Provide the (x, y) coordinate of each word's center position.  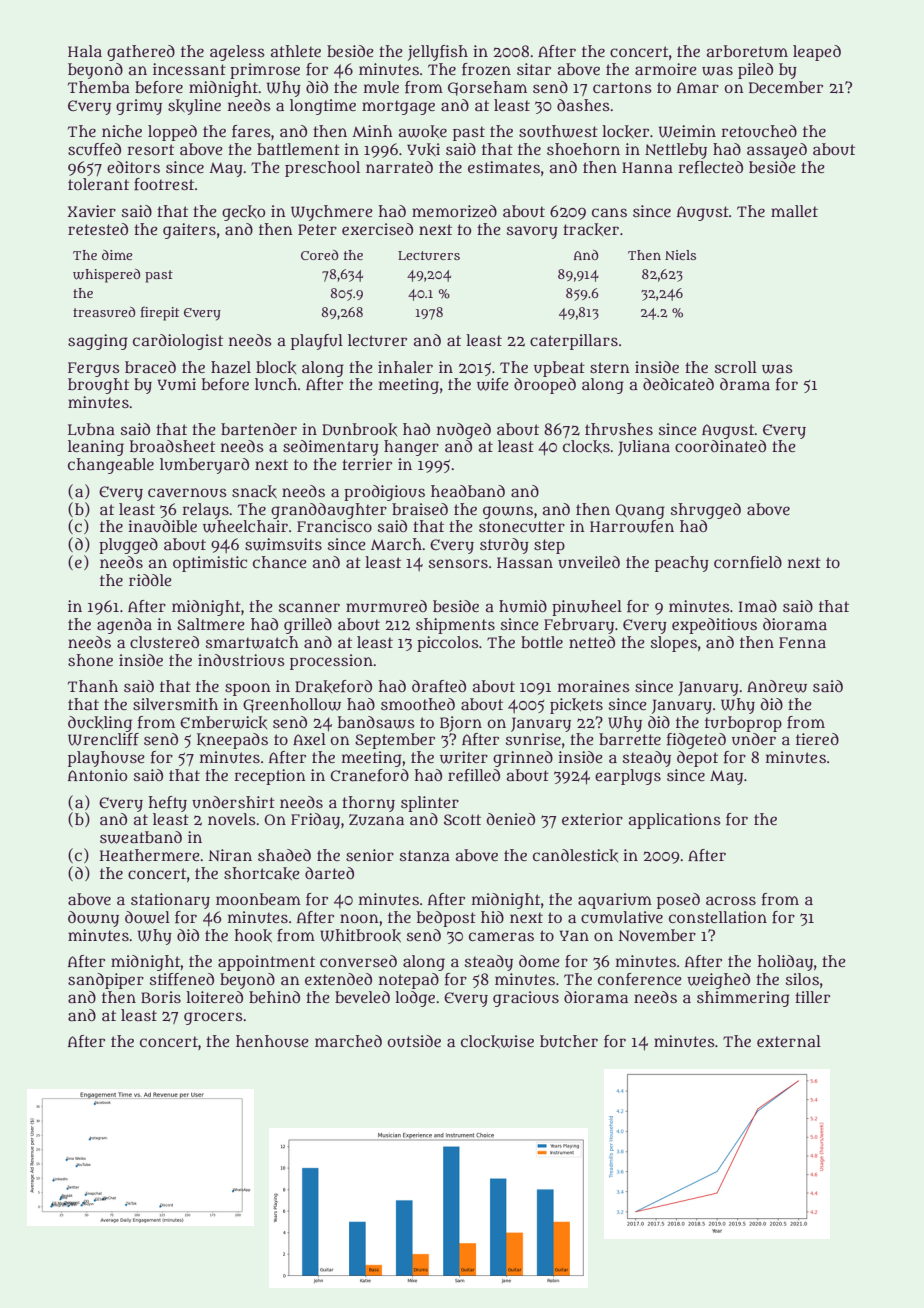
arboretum (747, 51)
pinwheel (587, 608)
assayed (777, 151)
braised (420, 509)
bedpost (446, 919)
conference (640, 979)
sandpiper (106, 981)
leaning (96, 448)
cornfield (748, 562)
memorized (454, 211)
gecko (243, 213)
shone (90, 660)
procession (331, 662)
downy (93, 919)
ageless (237, 53)
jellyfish (438, 53)
